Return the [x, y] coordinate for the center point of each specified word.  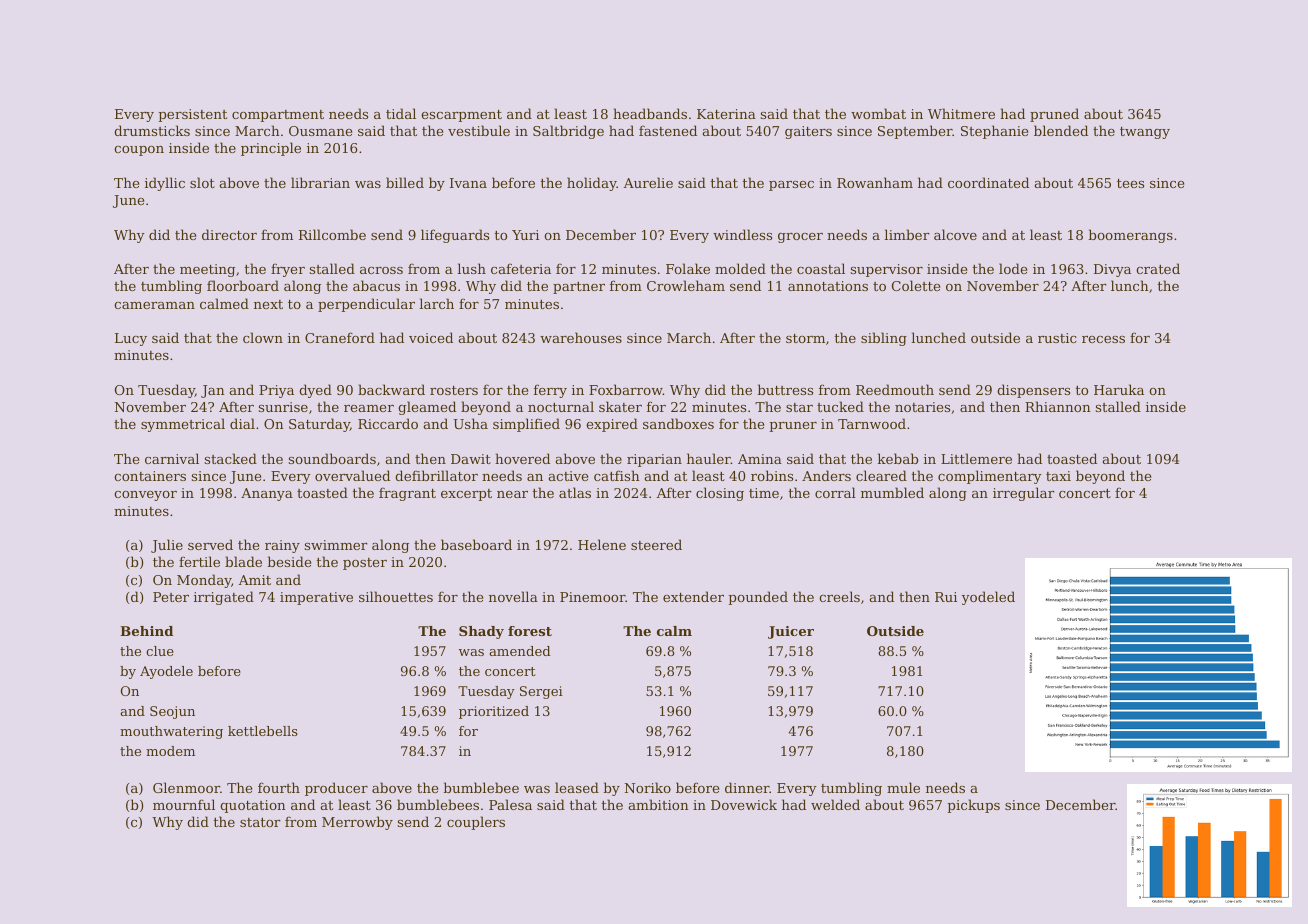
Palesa [510, 804]
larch [436, 303]
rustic [1057, 338]
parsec [791, 186]
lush [471, 268]
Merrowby [357, 823]
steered [656, 544]
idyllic [165, 184]
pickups [973, 806]
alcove [955, 234]
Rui [946, 597]
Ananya [267, 494]
